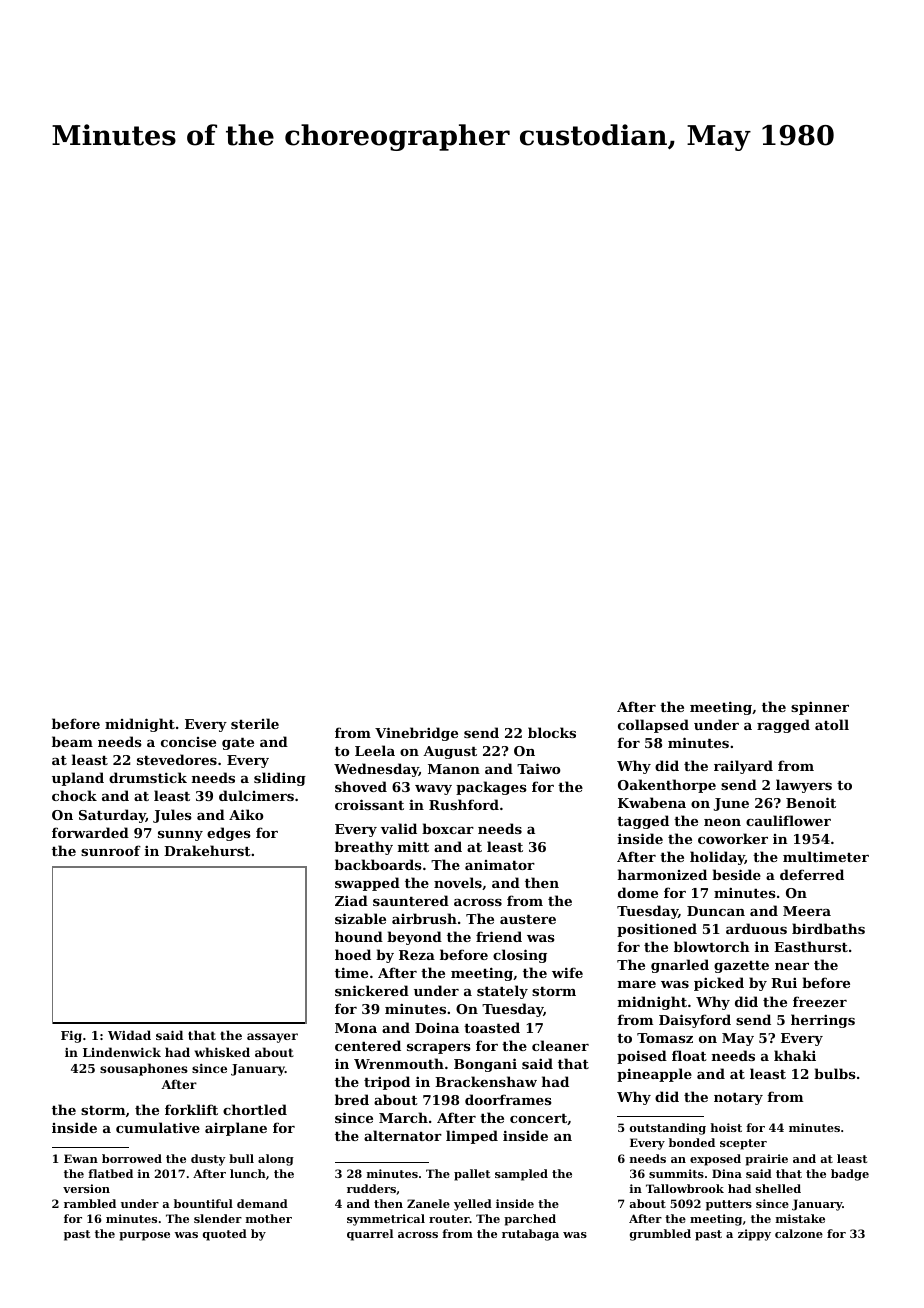  What do you see at coordinates (158, 1127) in the document?
I see `cumulative` at bounding box center [158, 1127].
